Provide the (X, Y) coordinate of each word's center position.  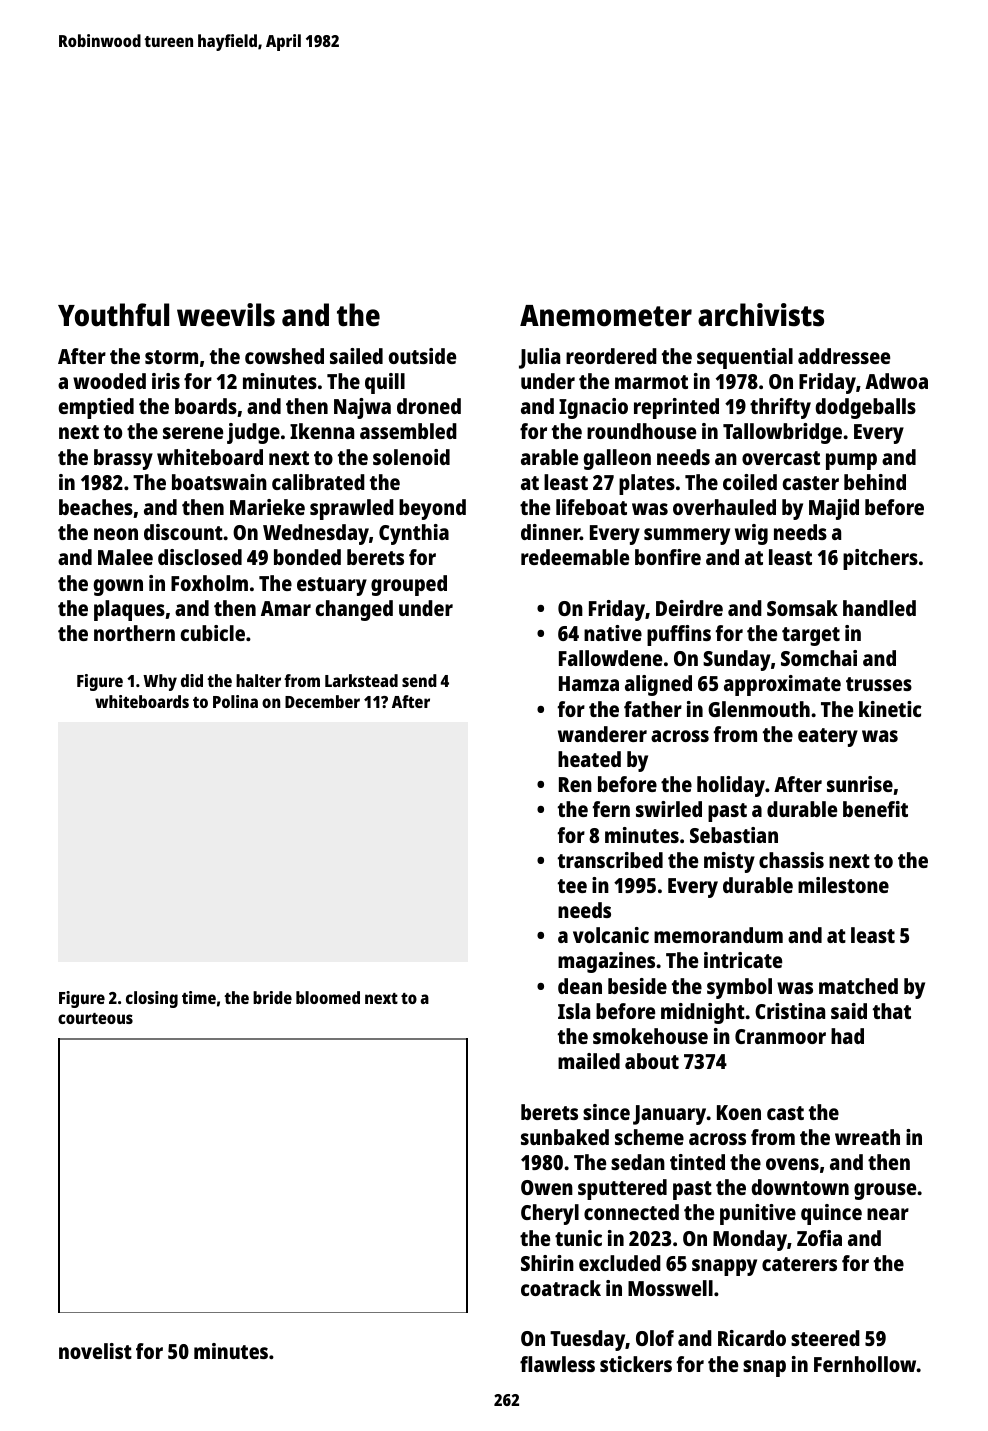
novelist (95, 1351)
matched (858, 986)
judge (253, 433)
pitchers (880, 559)
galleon (617, 459)
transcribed (610, 860)
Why (160, 682)
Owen (547, 1187)
